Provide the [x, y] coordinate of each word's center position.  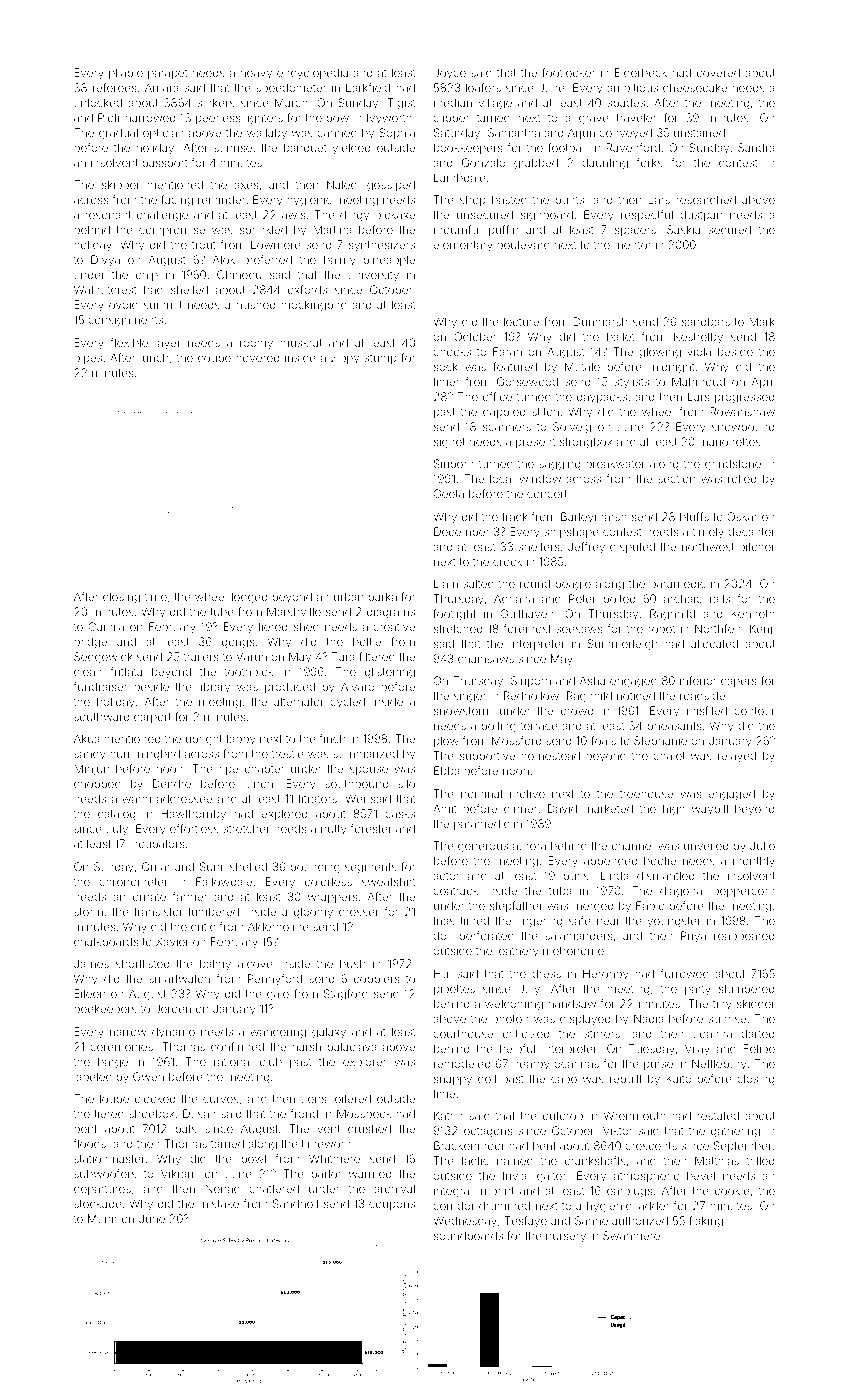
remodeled [462, 1063]
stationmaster [109, 1158]
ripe [228, 769]
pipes [88, 358]
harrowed [150, 118]
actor [446, 876]
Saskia [683, 229]
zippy [345, 359]
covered [718, 72]
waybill [710, 810]
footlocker [568, 72]
